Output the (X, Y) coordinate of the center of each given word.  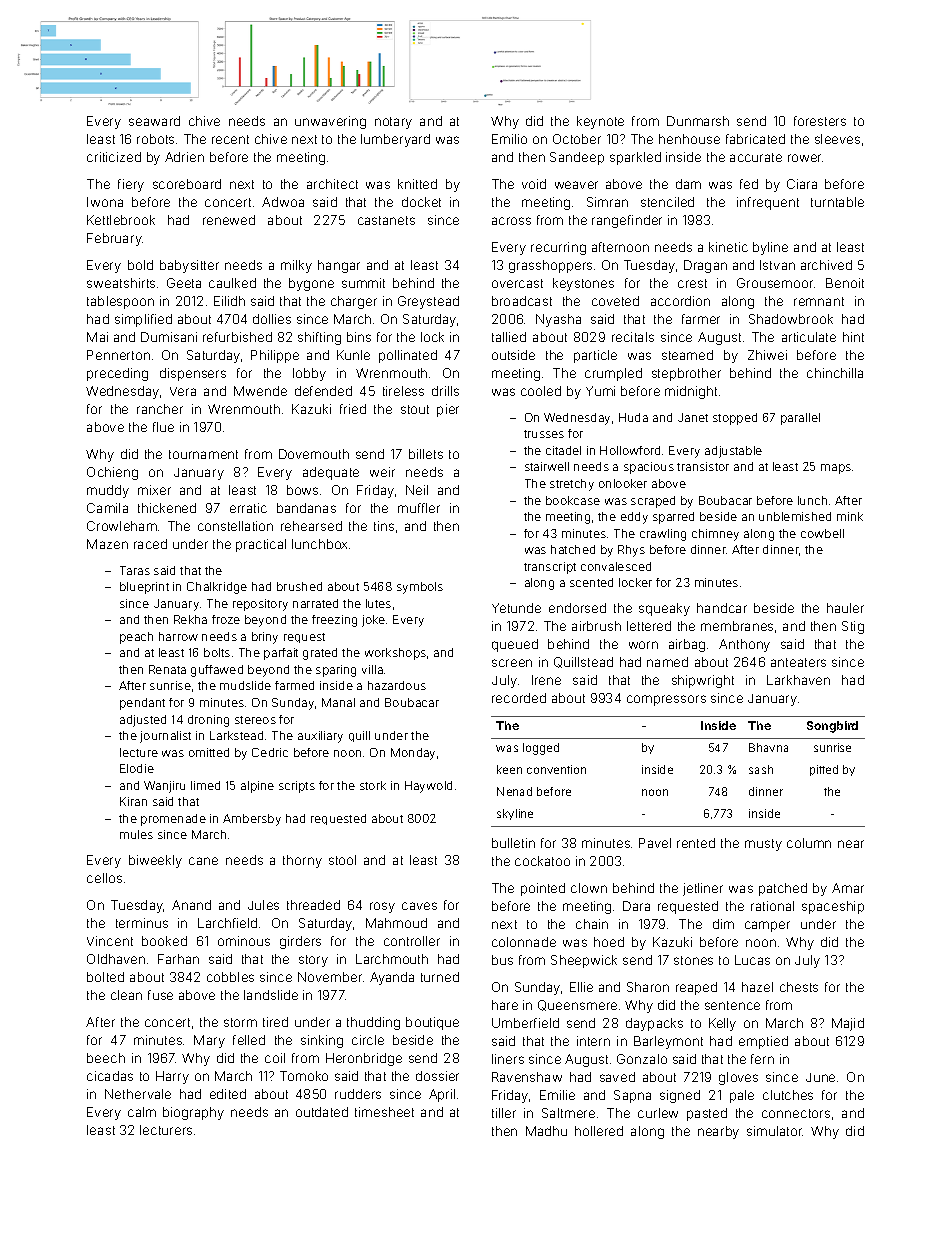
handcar (722, 608)
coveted (615, 301)
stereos (255, 720)
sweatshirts (121, 283)
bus (502, 960)
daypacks (654, 1024)
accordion (680, 301)
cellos (104, 878)
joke (373, 621)
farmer (701, 319)
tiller (504, 1113)
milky (296, 266)
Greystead (428, 302)
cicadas (110, 1076)
